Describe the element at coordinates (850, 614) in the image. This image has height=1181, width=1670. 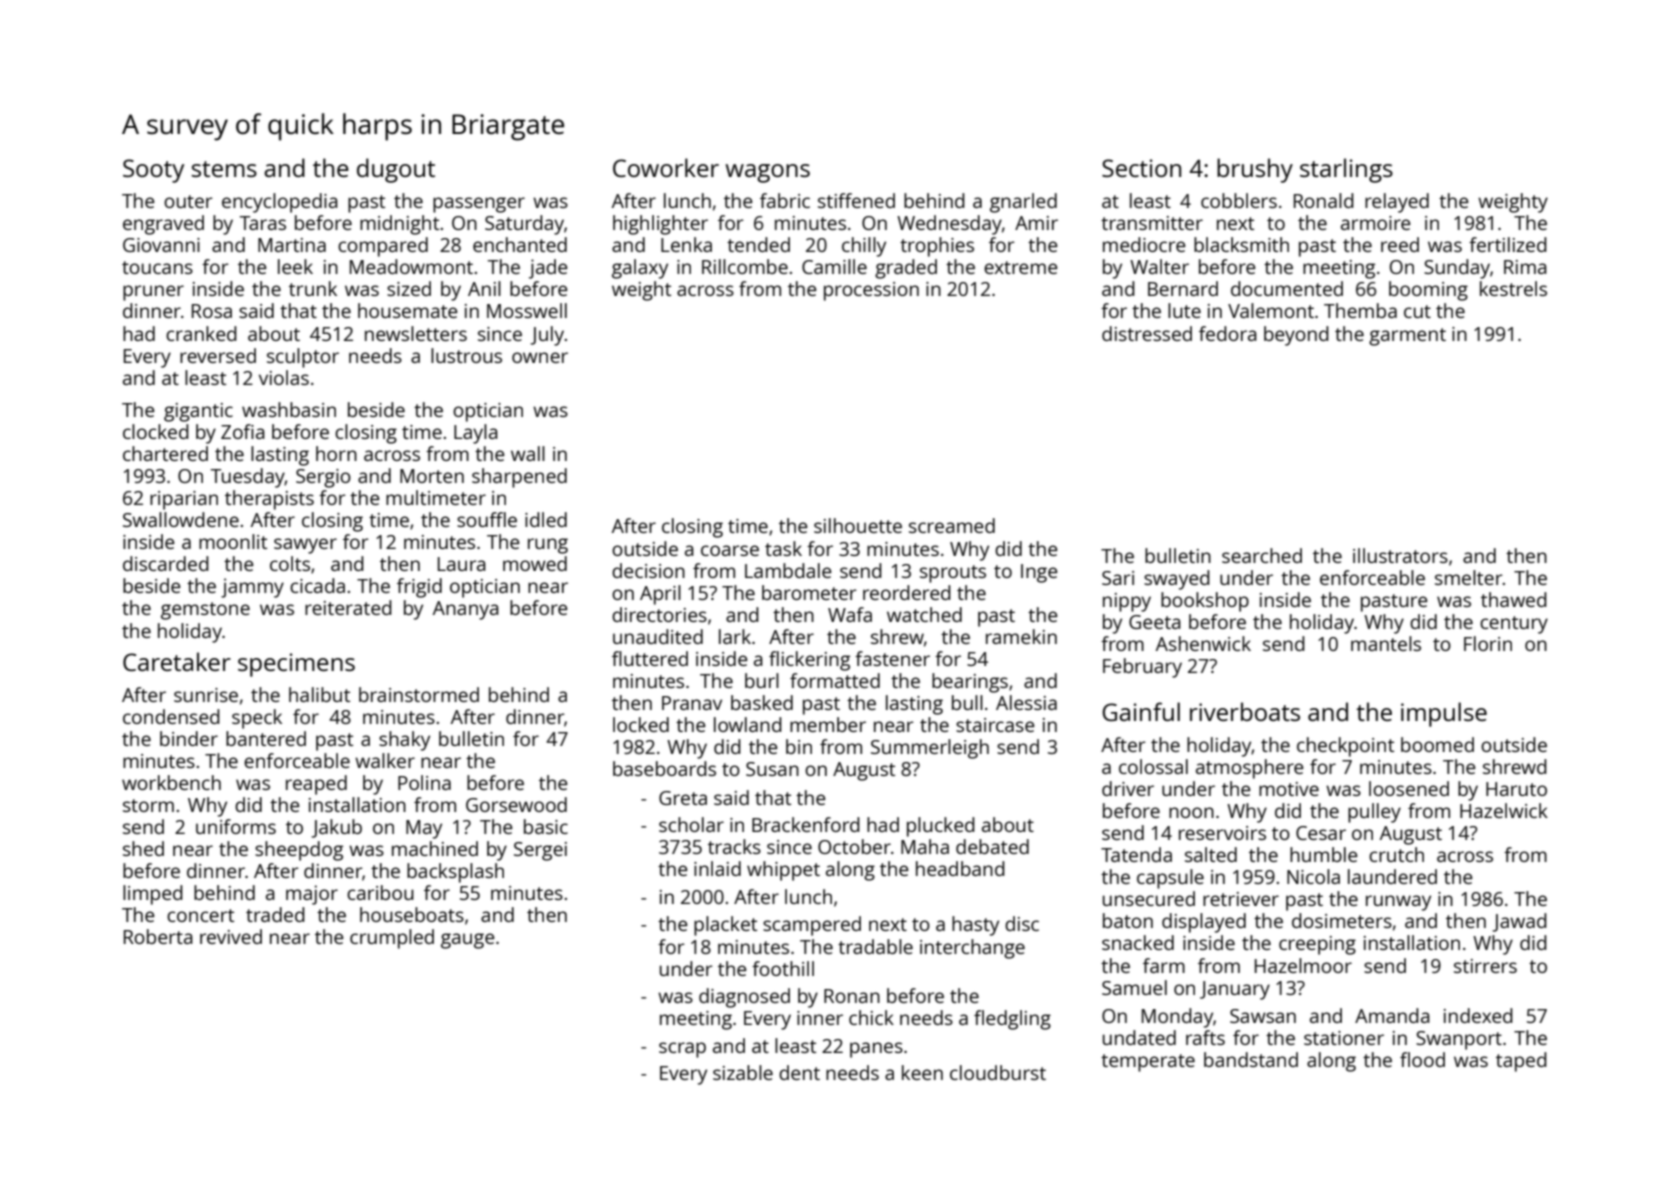
I see `Wafa` at that location.
